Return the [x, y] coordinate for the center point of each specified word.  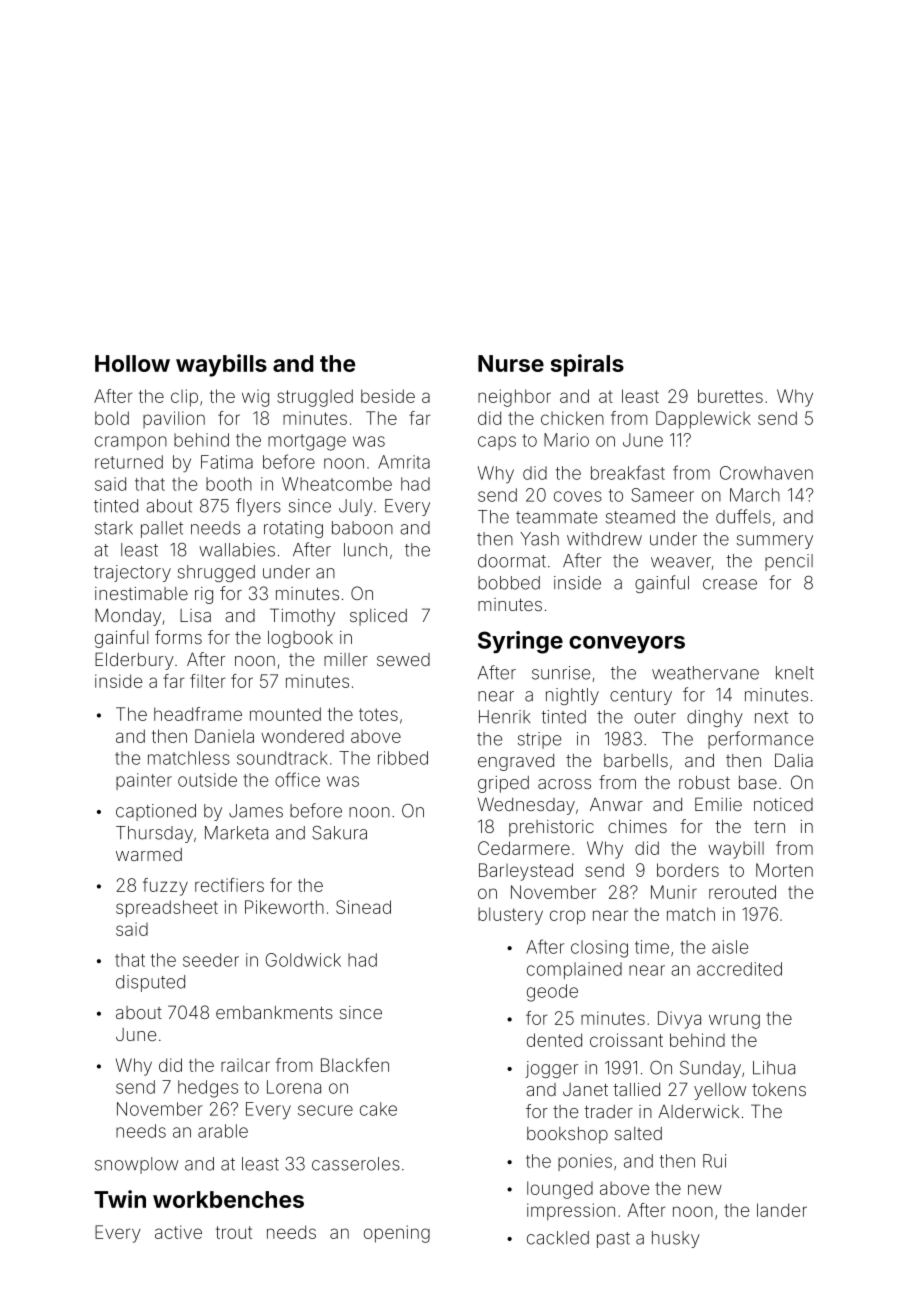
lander [782, 1210]
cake [378, 1109]
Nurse [511, 363]
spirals [587, 365]
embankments [274, 1012]
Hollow [132, 363]
